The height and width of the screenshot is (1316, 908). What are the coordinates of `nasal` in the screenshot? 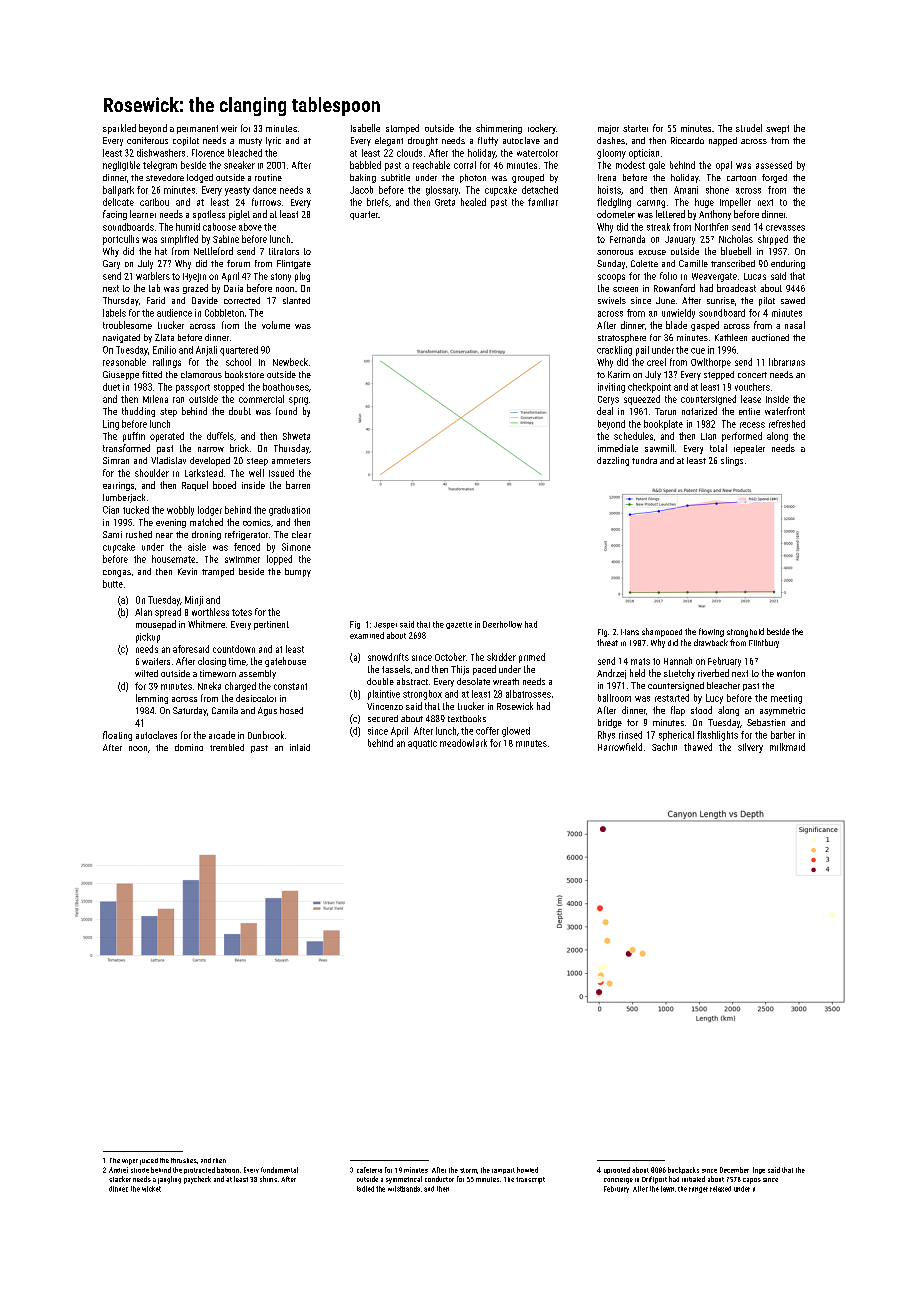 It's located at (795, 325).
